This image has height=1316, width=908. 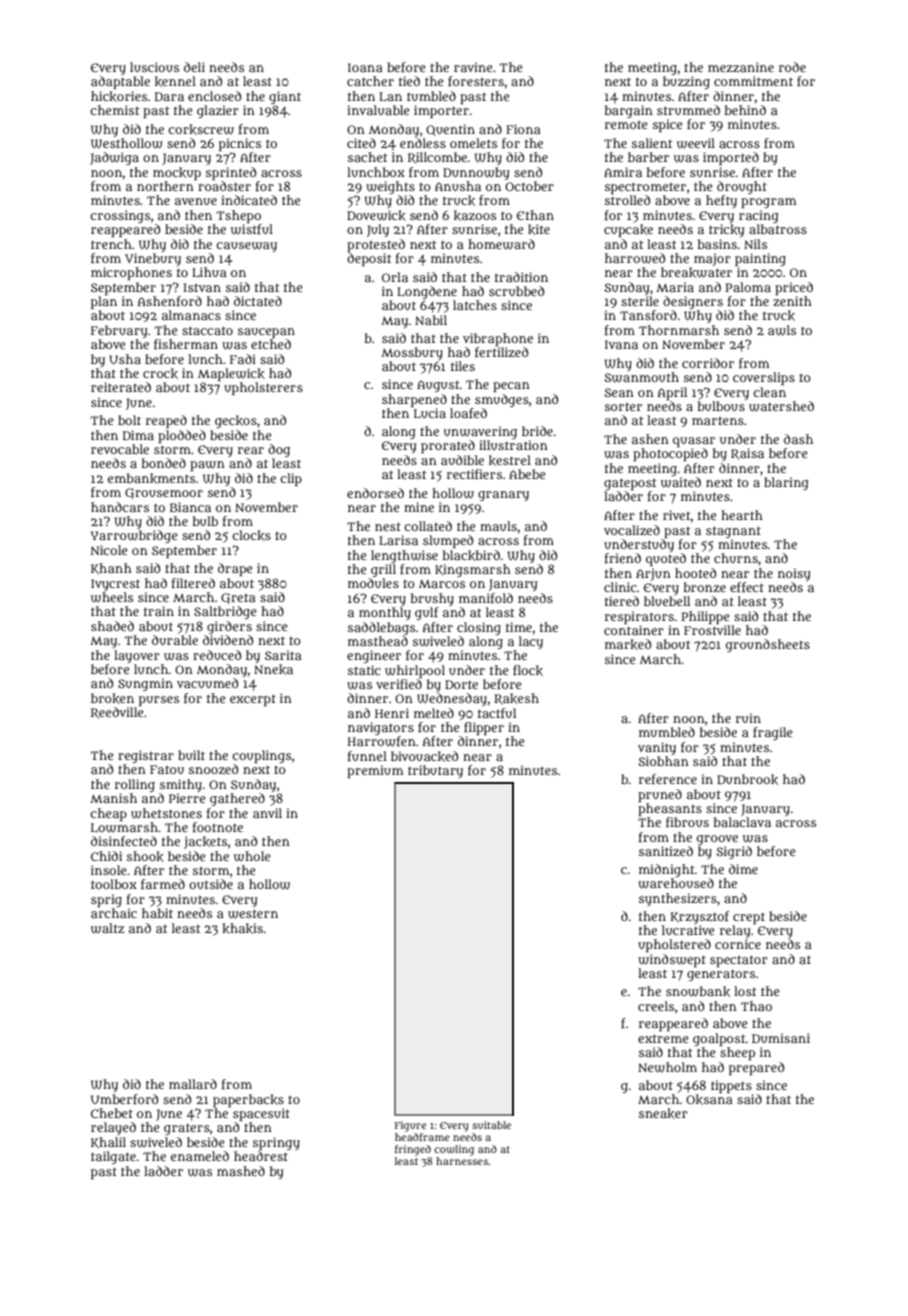 I want to click on deli, so click(x=194, y=67).
